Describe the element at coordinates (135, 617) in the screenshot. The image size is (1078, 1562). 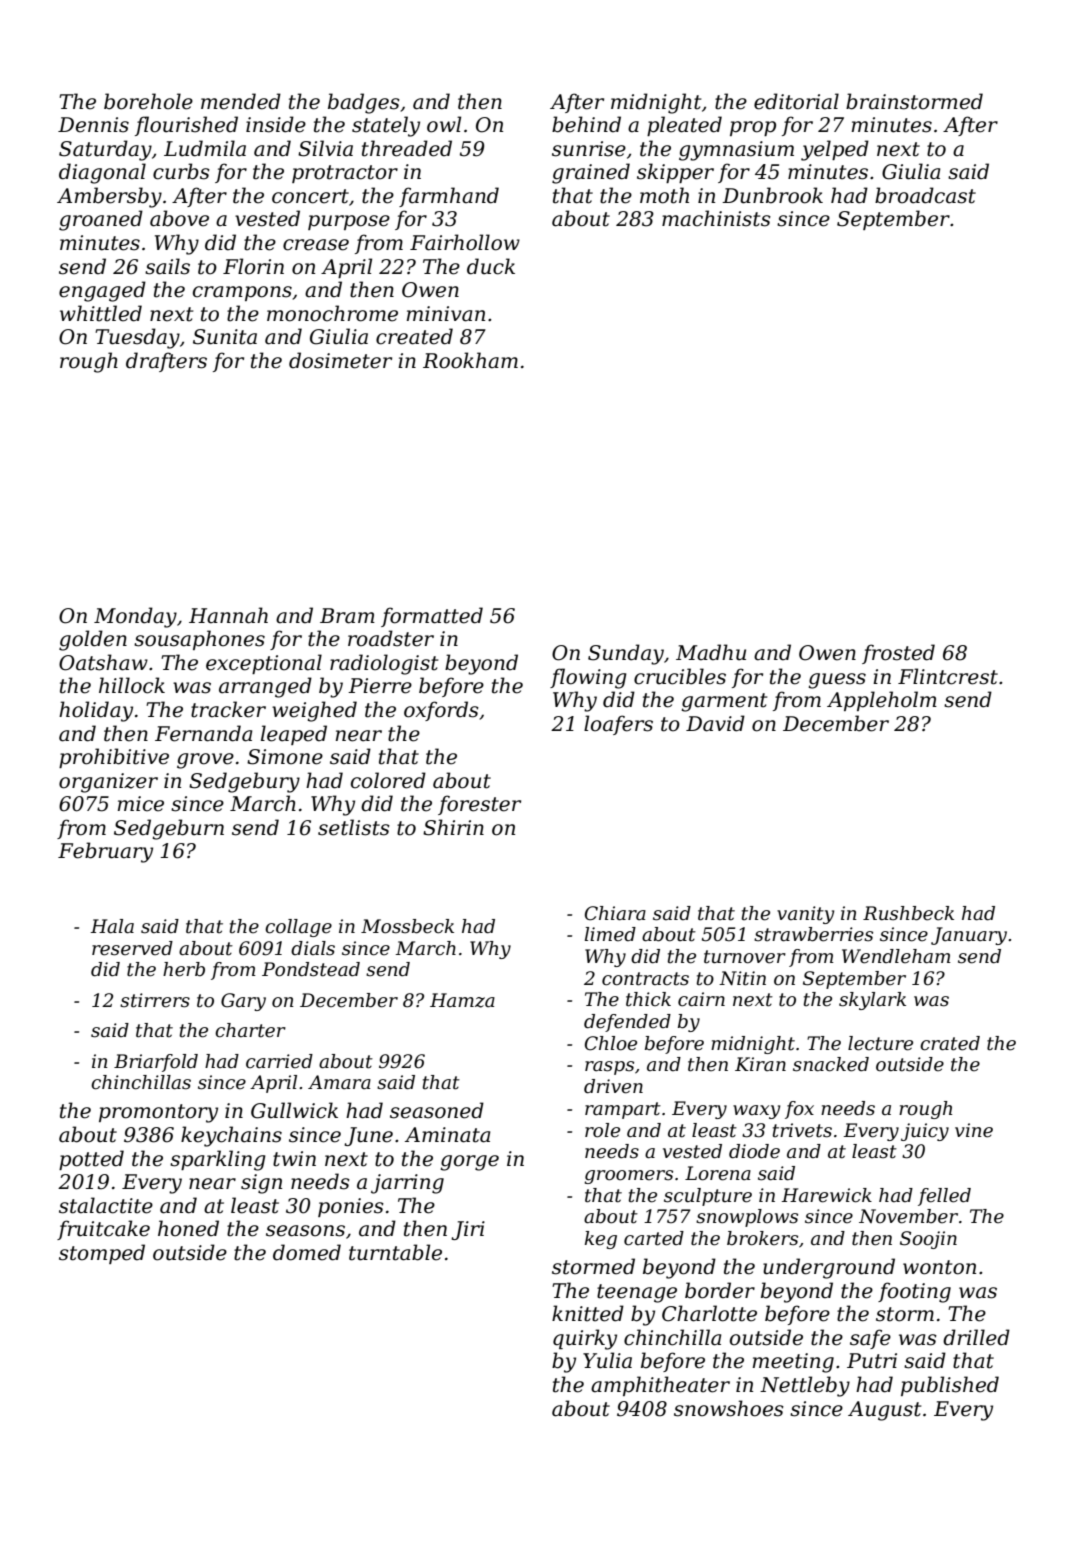
I see `Monday` at that location.
